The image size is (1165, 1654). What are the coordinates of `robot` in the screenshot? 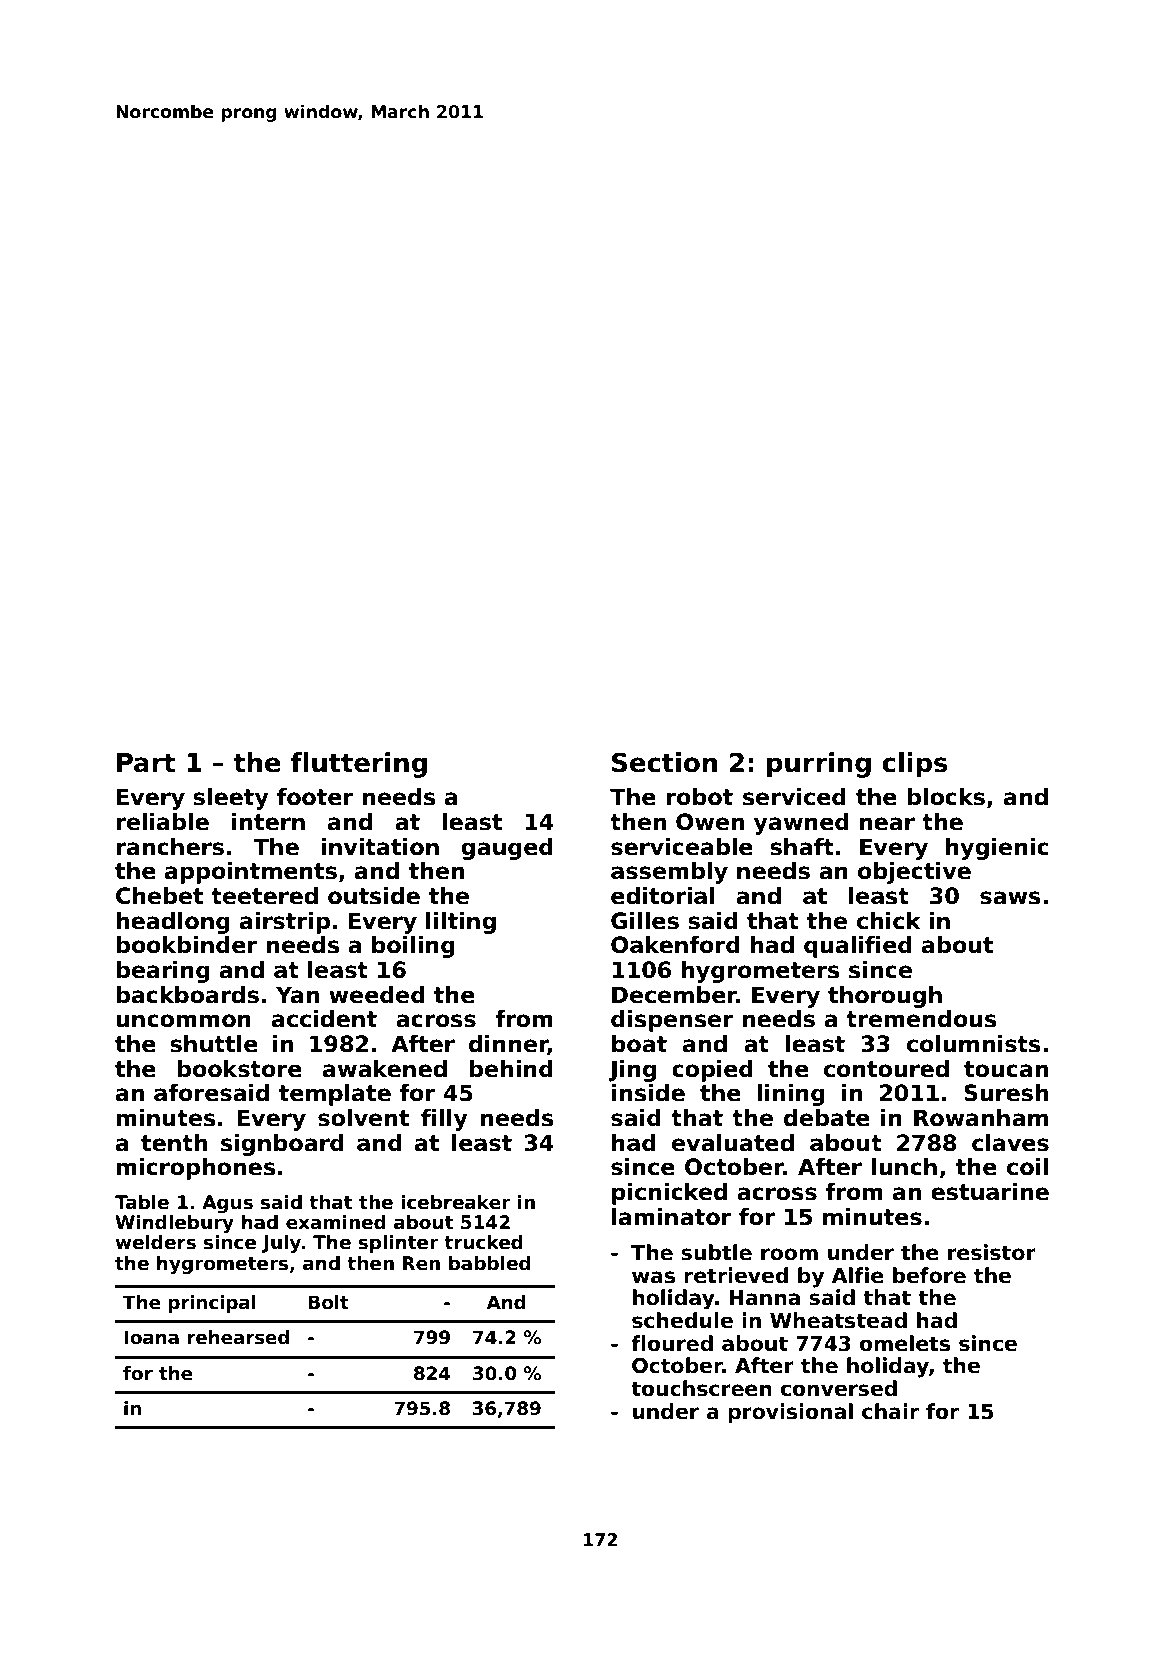 It's located at (700, 797).
